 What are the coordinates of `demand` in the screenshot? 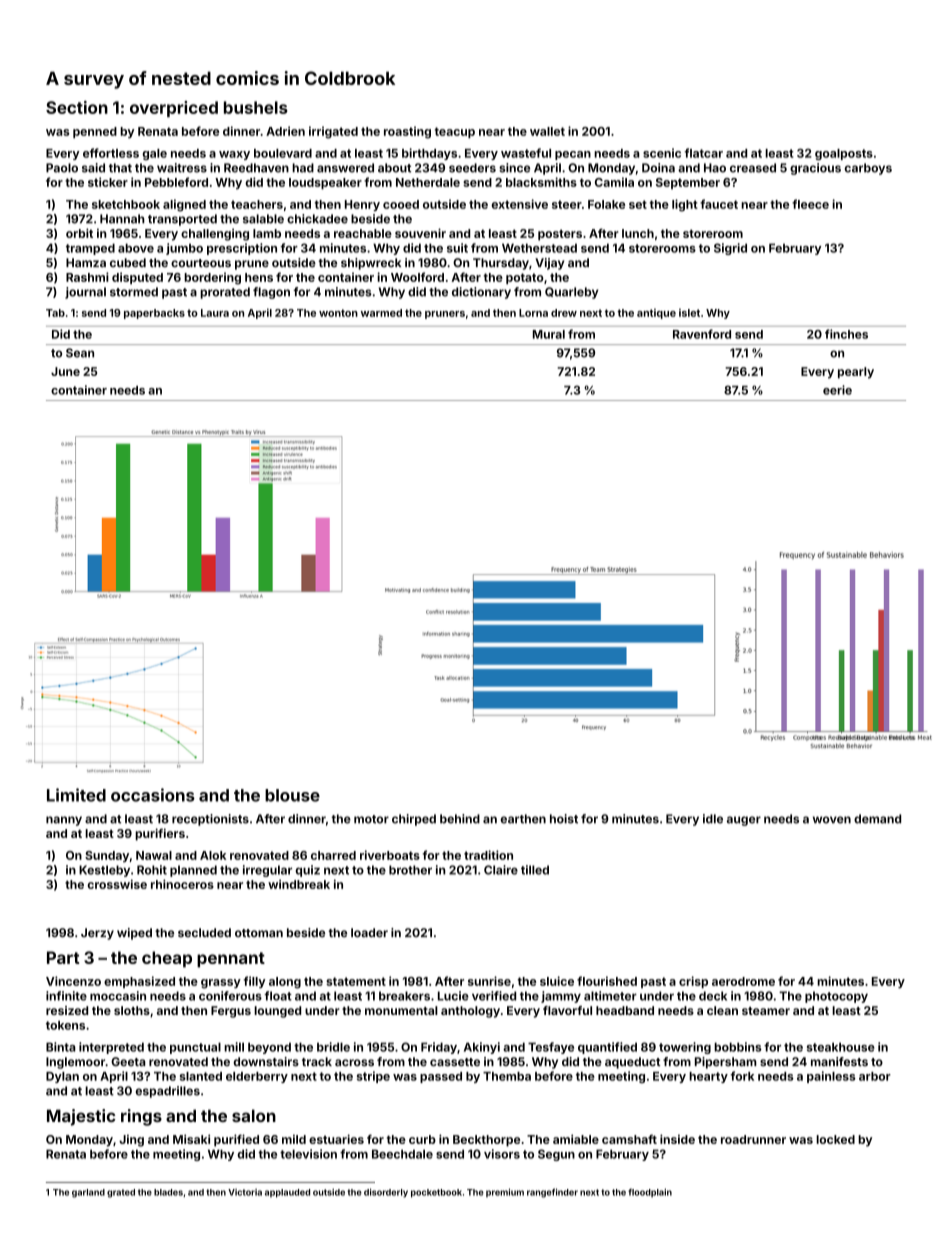 It's located at (877, 819).
